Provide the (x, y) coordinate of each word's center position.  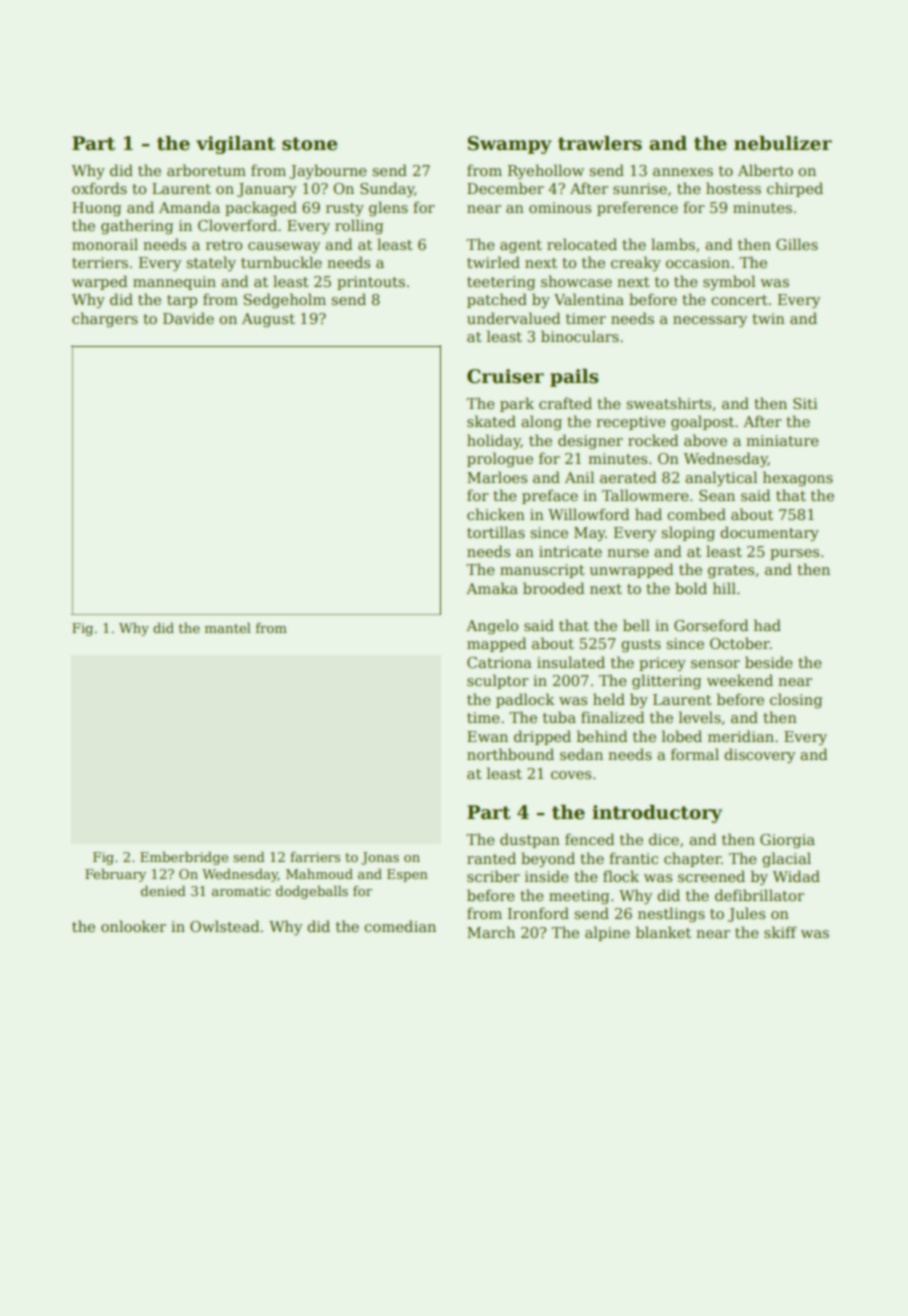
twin (768, 318)
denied (163, 891)
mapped (496, 644)
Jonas (380, 858)
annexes (683, 172)
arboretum (206, 170)
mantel (228, 628)
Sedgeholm (285, 300)
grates (731, 571)
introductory (657, 814)
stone (309, 144)
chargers (105, 319)
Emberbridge (184, 858)
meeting (579, 897)
